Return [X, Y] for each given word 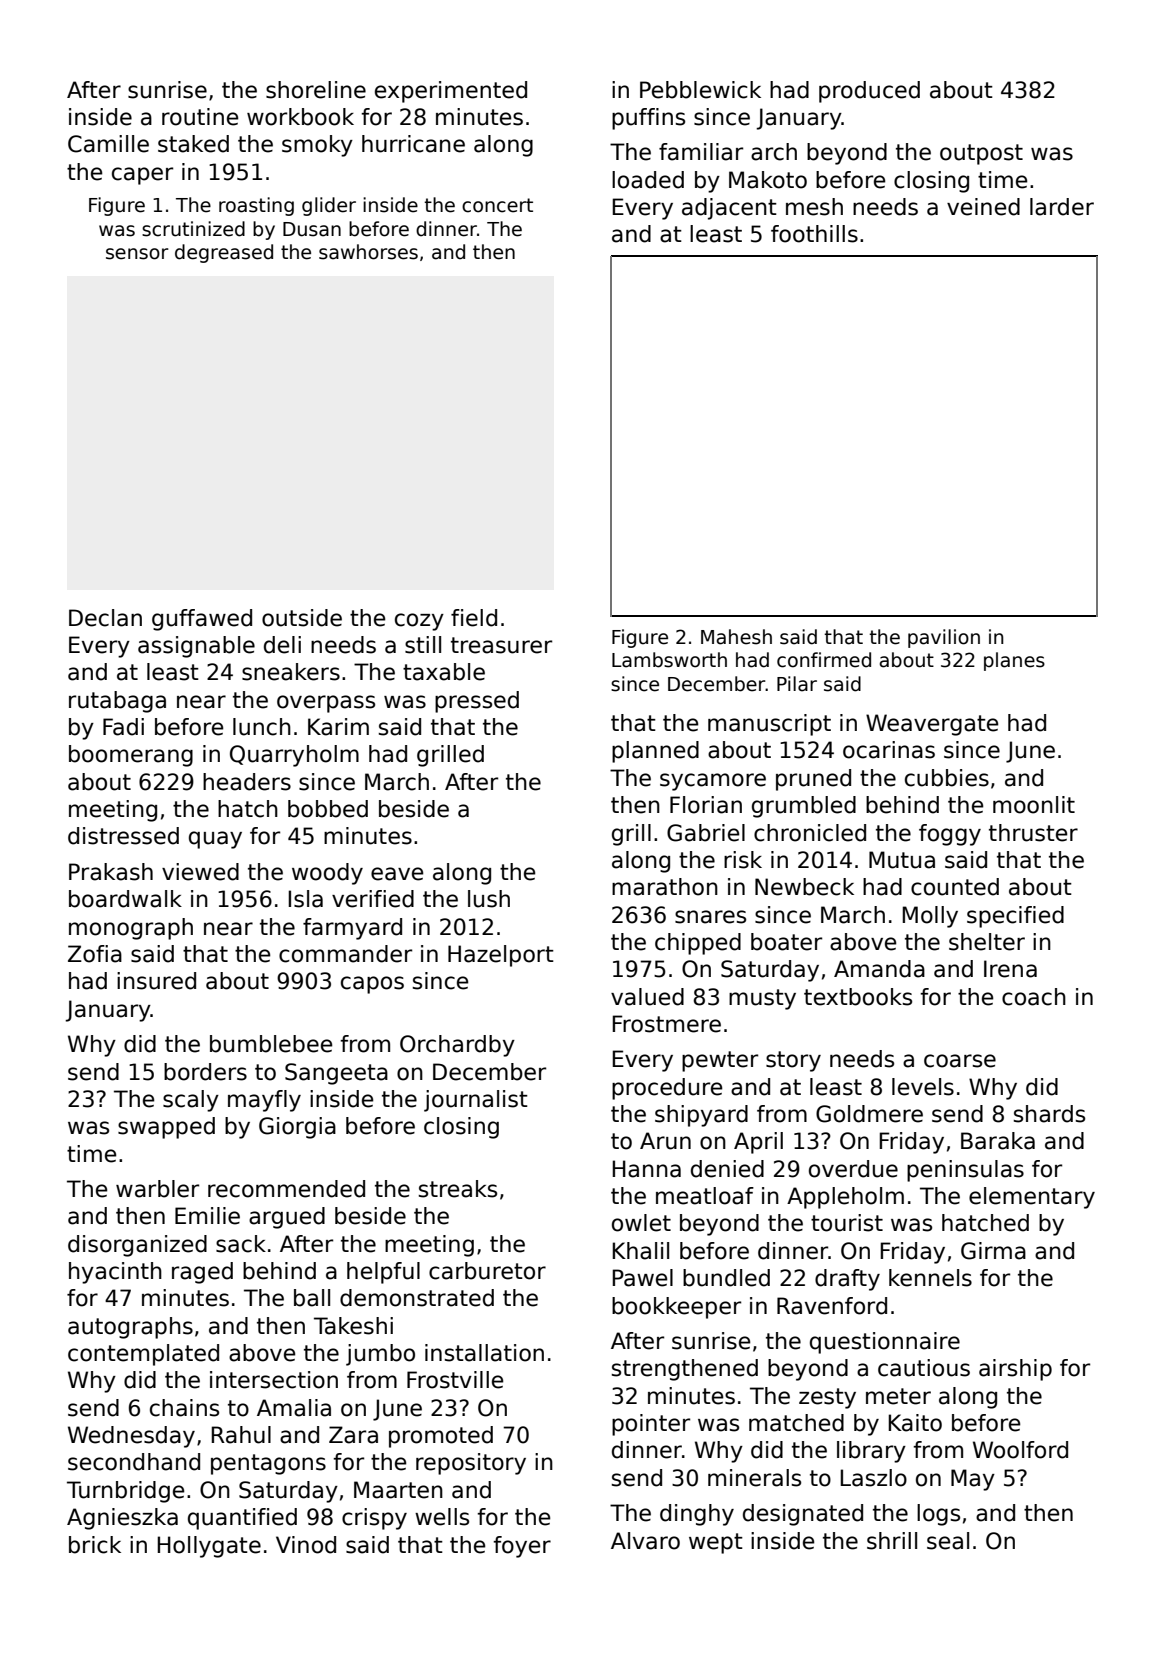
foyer [522, 1547]
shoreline [316, 90]
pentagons [268, 1464]
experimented [451, 92]
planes [1014, 661]
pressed [477, 702]
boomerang [131, 756]
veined [983, 207]
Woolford [1020, 1450]
